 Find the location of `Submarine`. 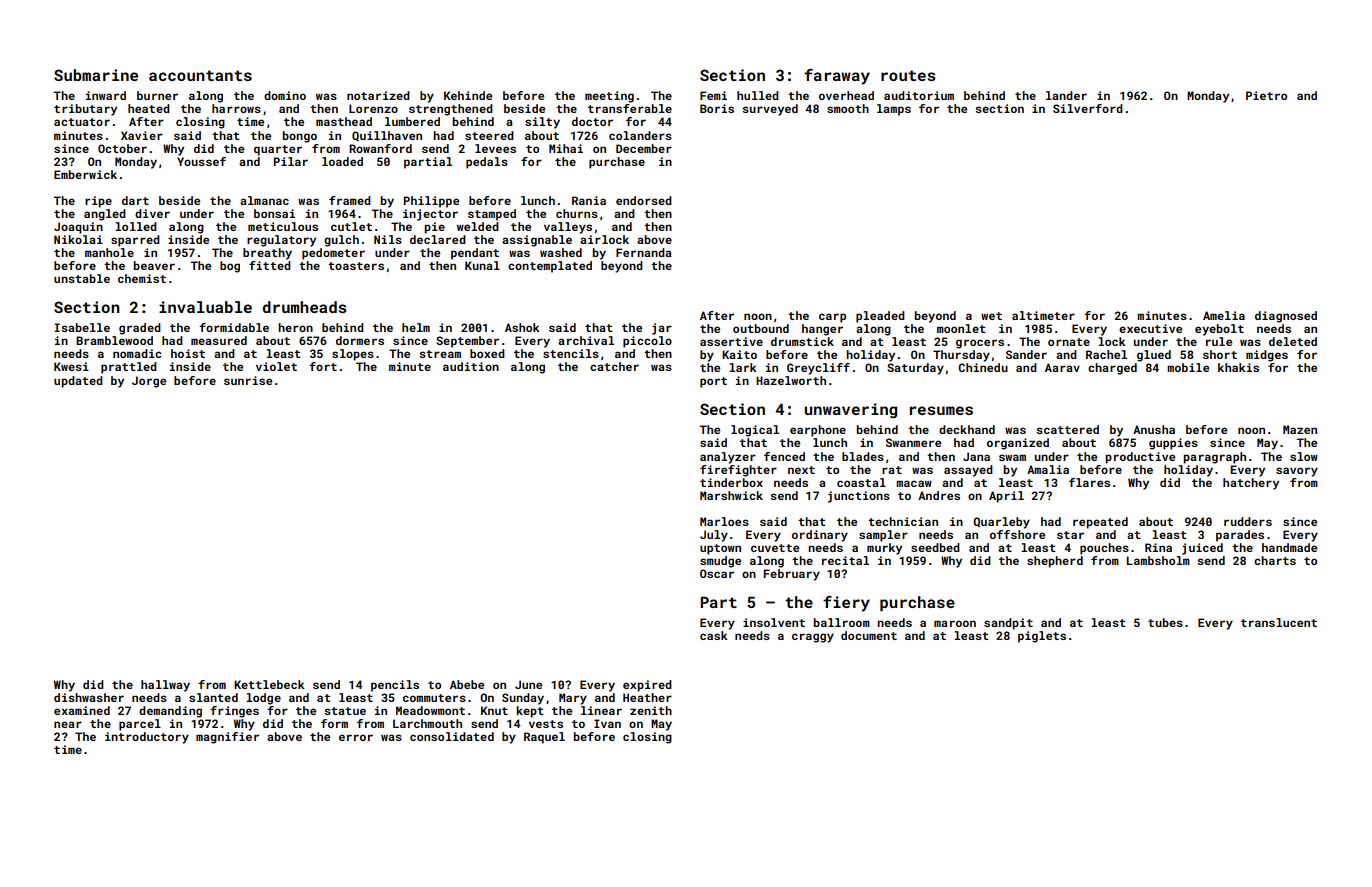

Submarine is located at coordinates (96, 75).
